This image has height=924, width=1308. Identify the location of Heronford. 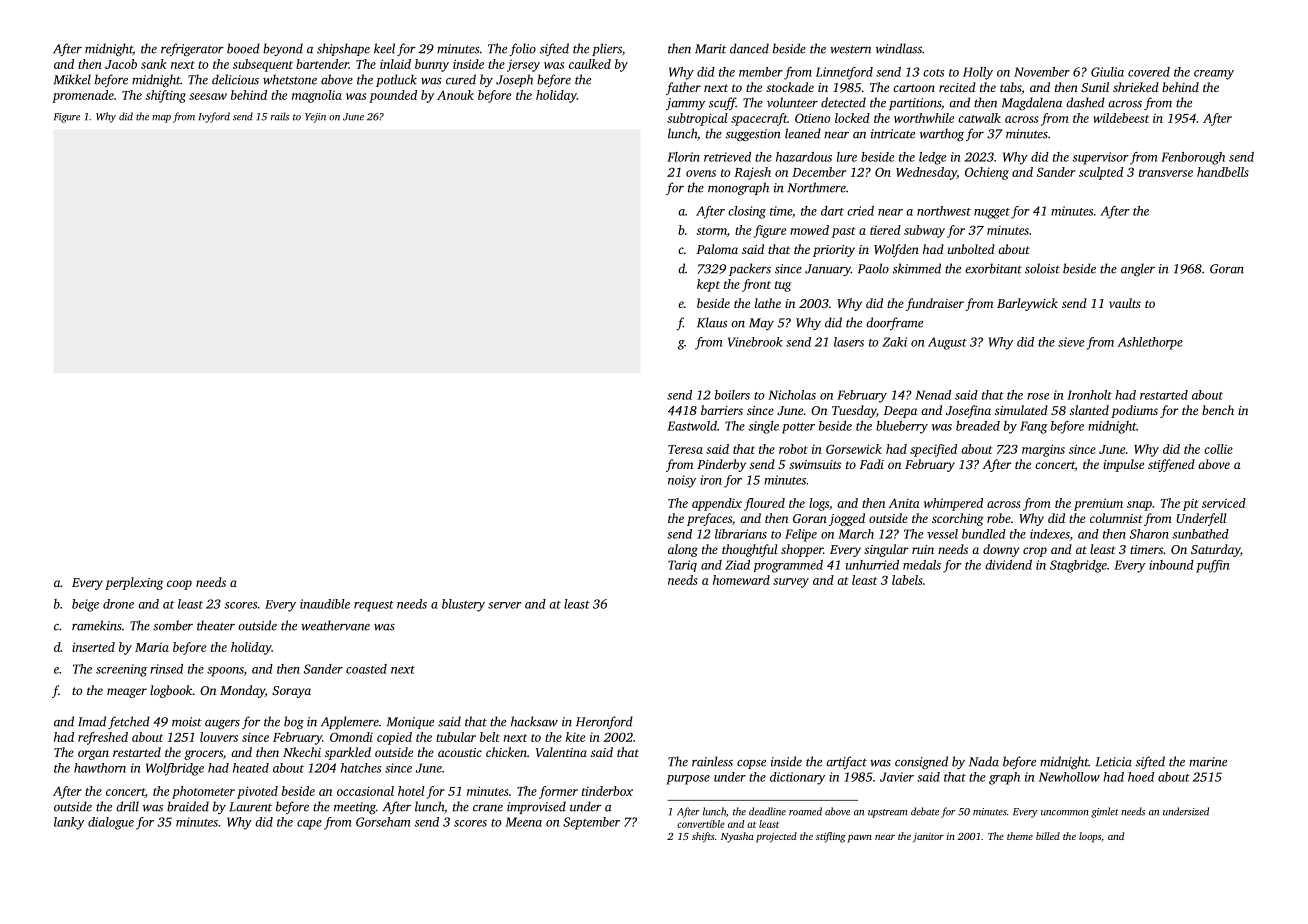
(604, 722).
